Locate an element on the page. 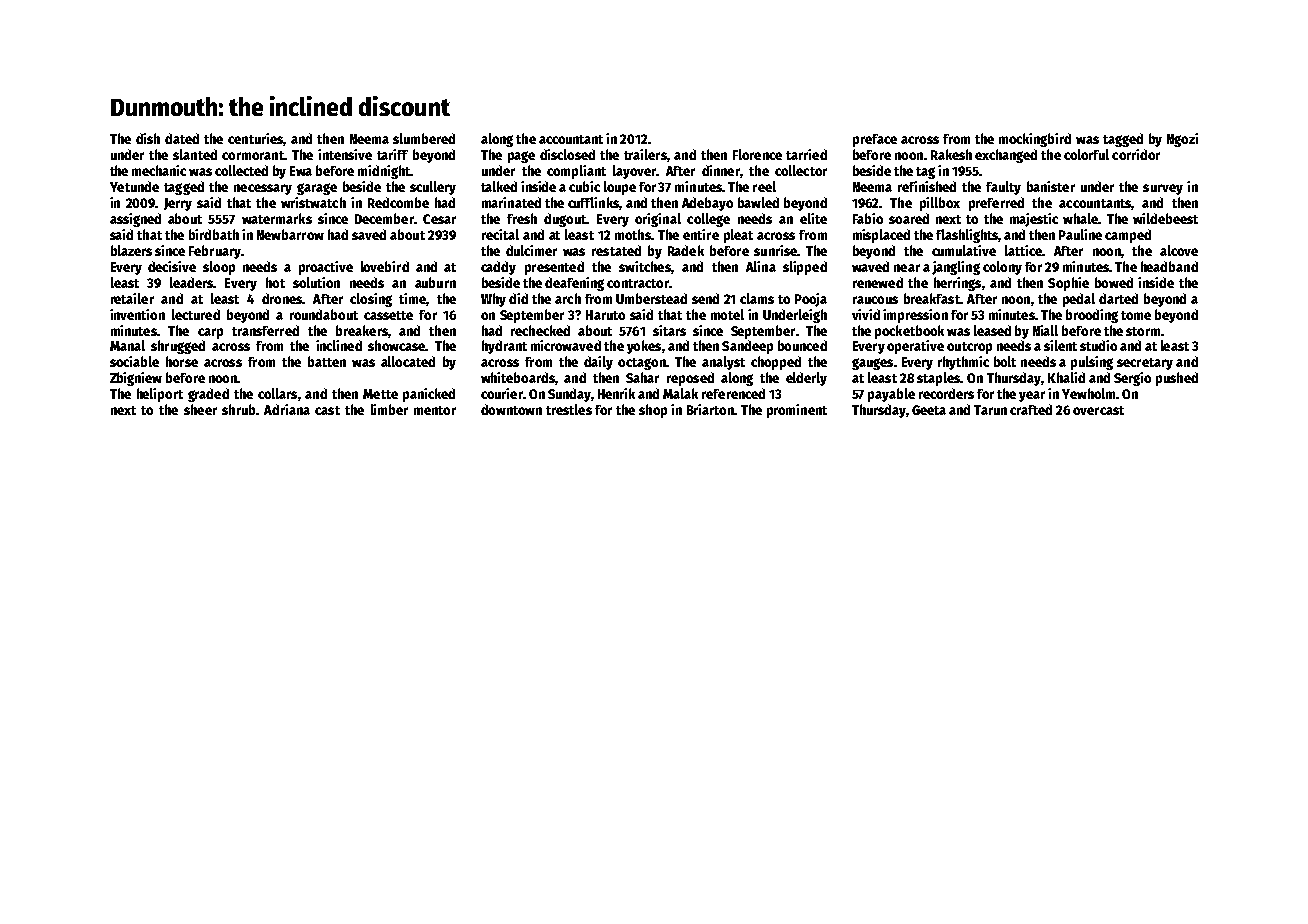  corridor is located at coordinates (1136, 154).
